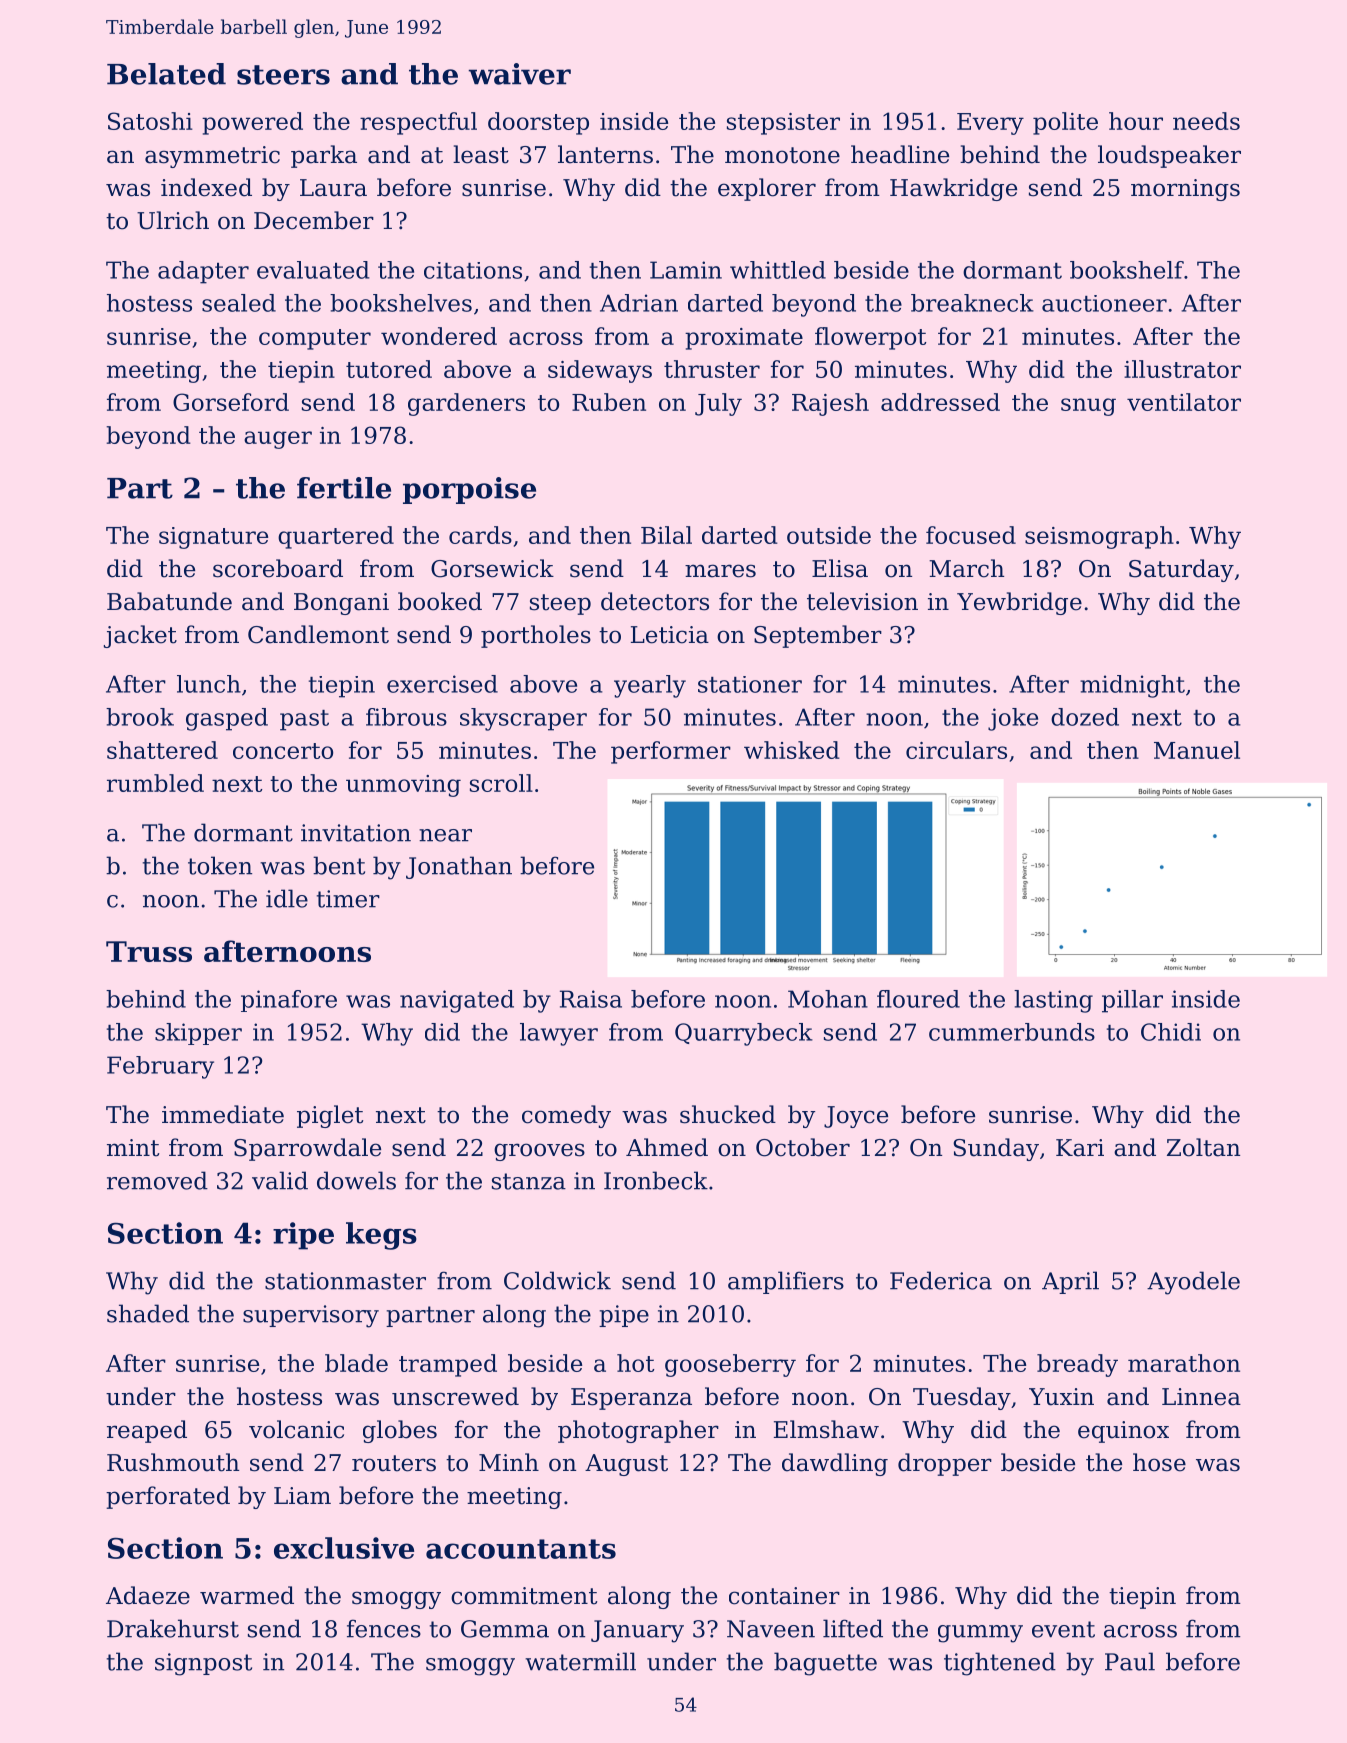 This screenshot has width=1347, height=1743. Describe the element at coordinates (287, 898) in the screenshot. I see `idle` at that location.
